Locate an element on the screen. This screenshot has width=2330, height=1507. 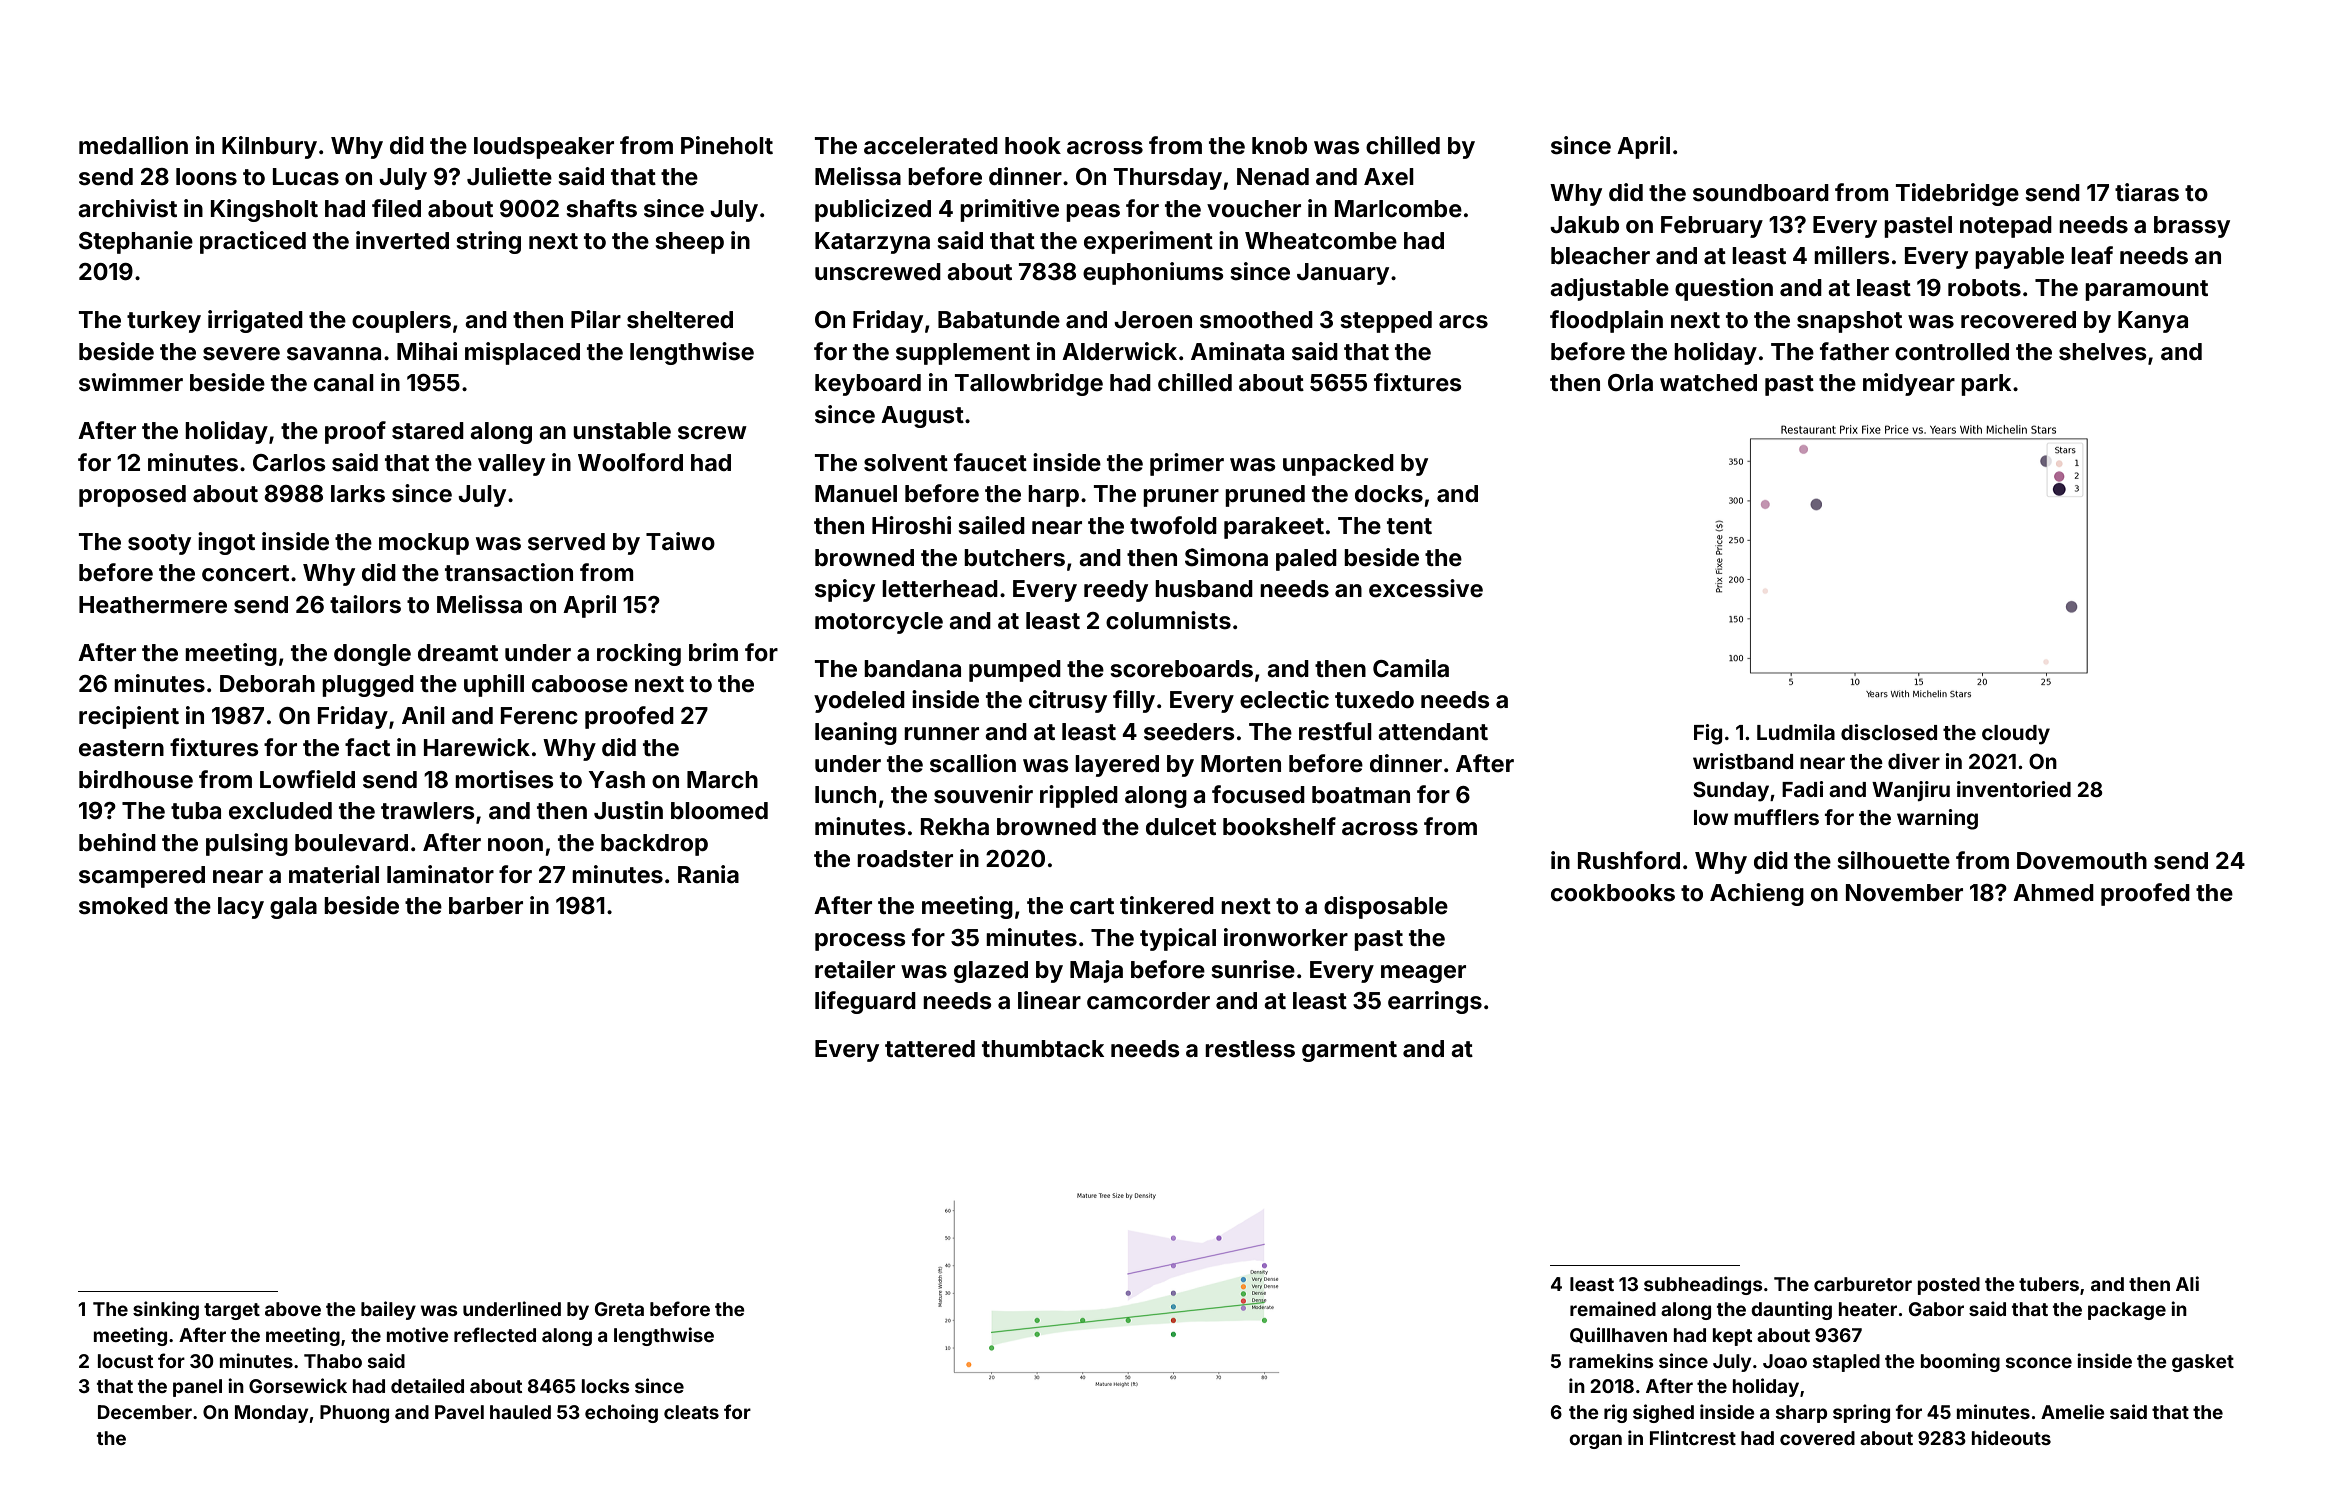
Wheatcombe is located at coordinates (1321, 241).
